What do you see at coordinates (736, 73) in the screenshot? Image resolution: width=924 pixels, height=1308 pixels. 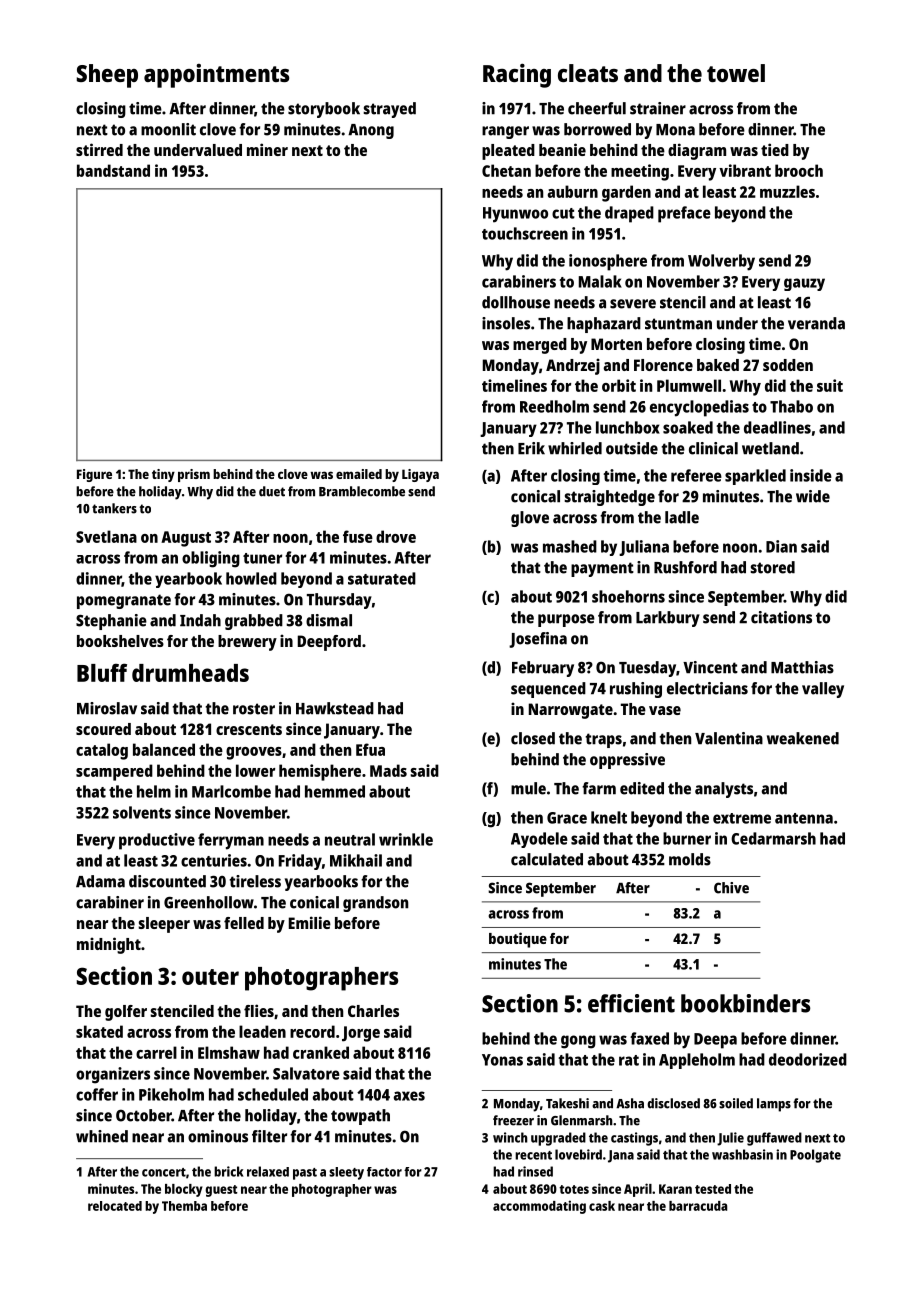 I see `towel` at bounding box center [736, 73].
